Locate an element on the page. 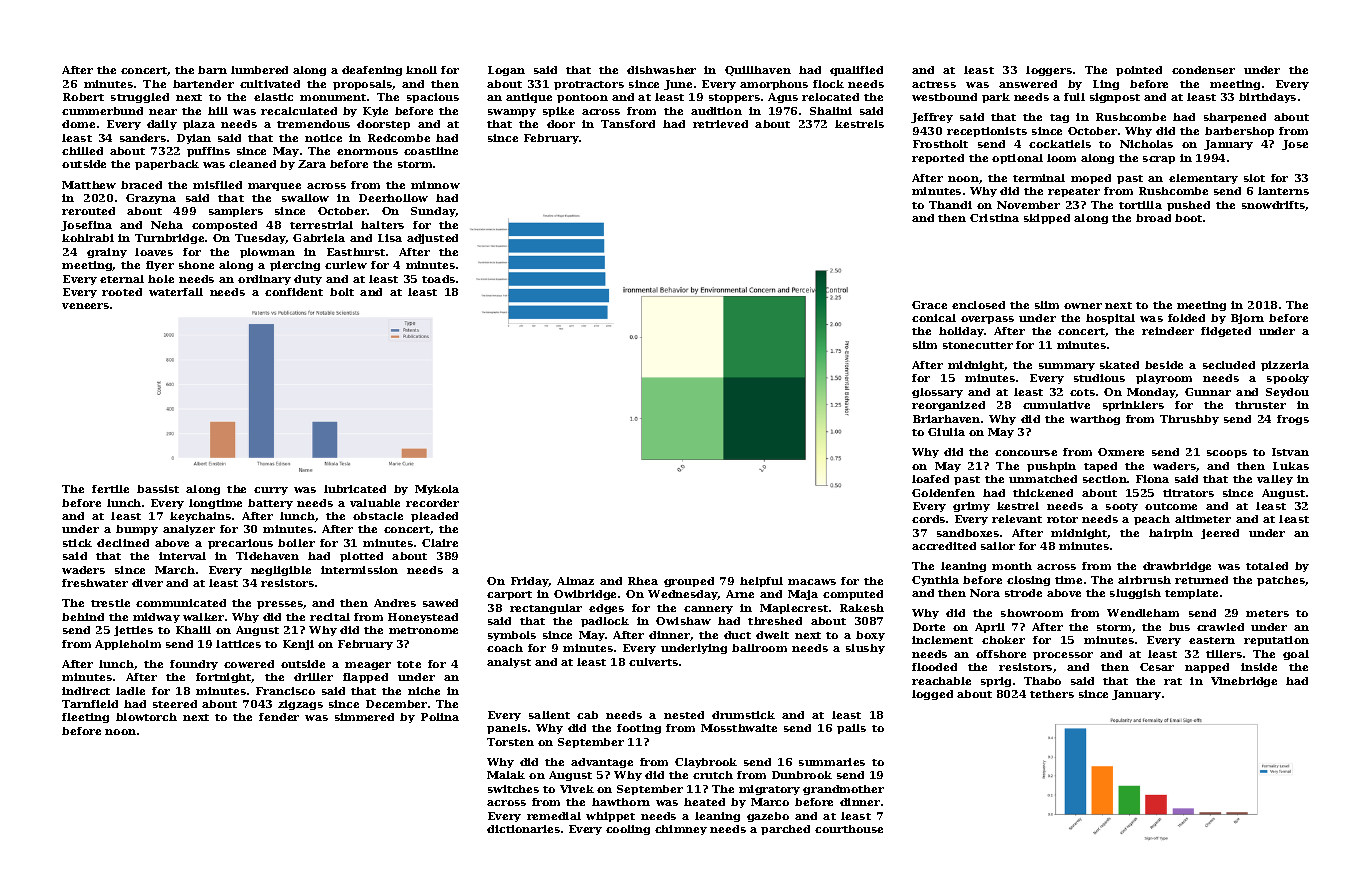 This document has height=887, width=1372. qualified is located at coordinates (856, 71).
